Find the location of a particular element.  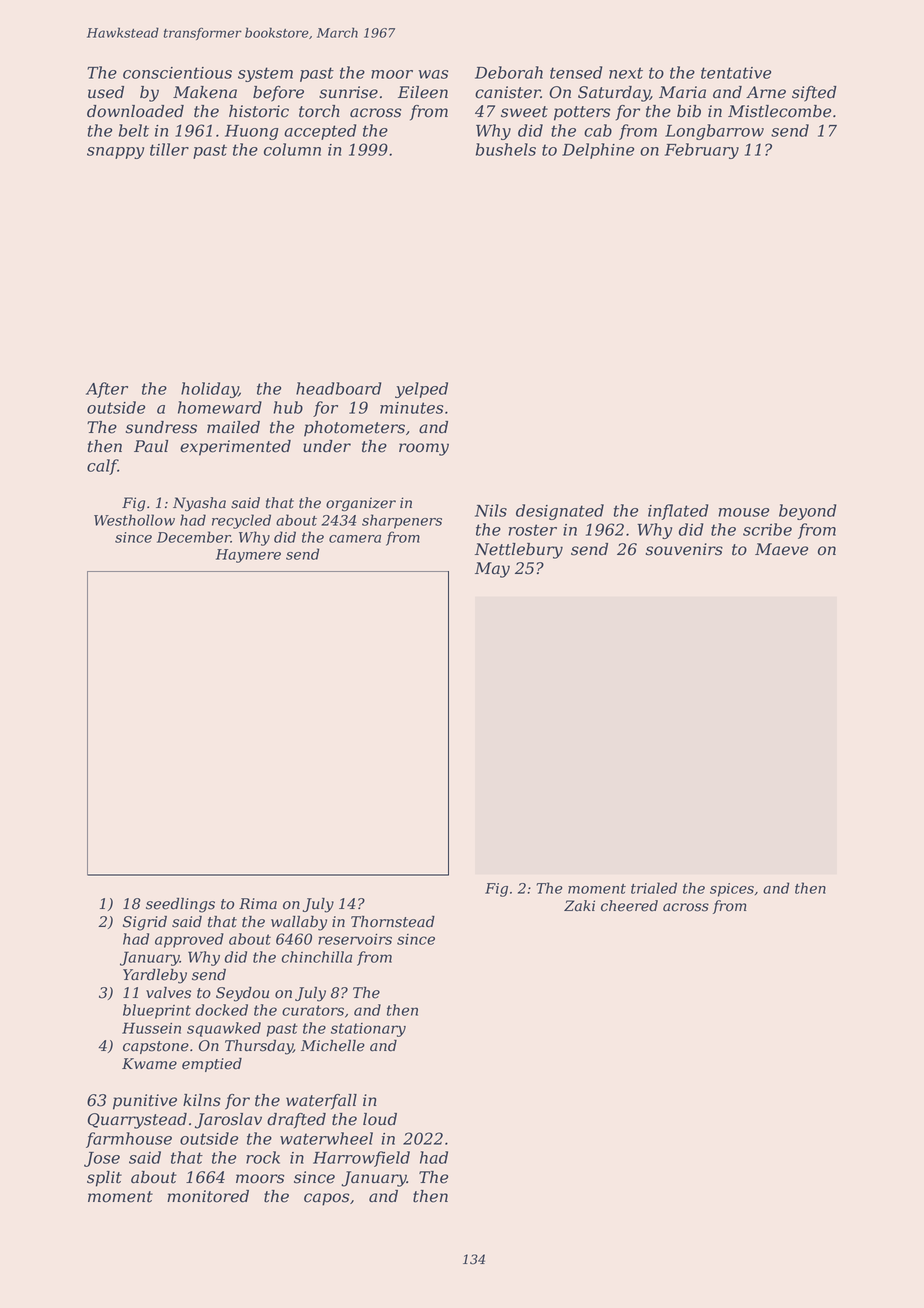

loud is located at coordinates (380, 1119).
